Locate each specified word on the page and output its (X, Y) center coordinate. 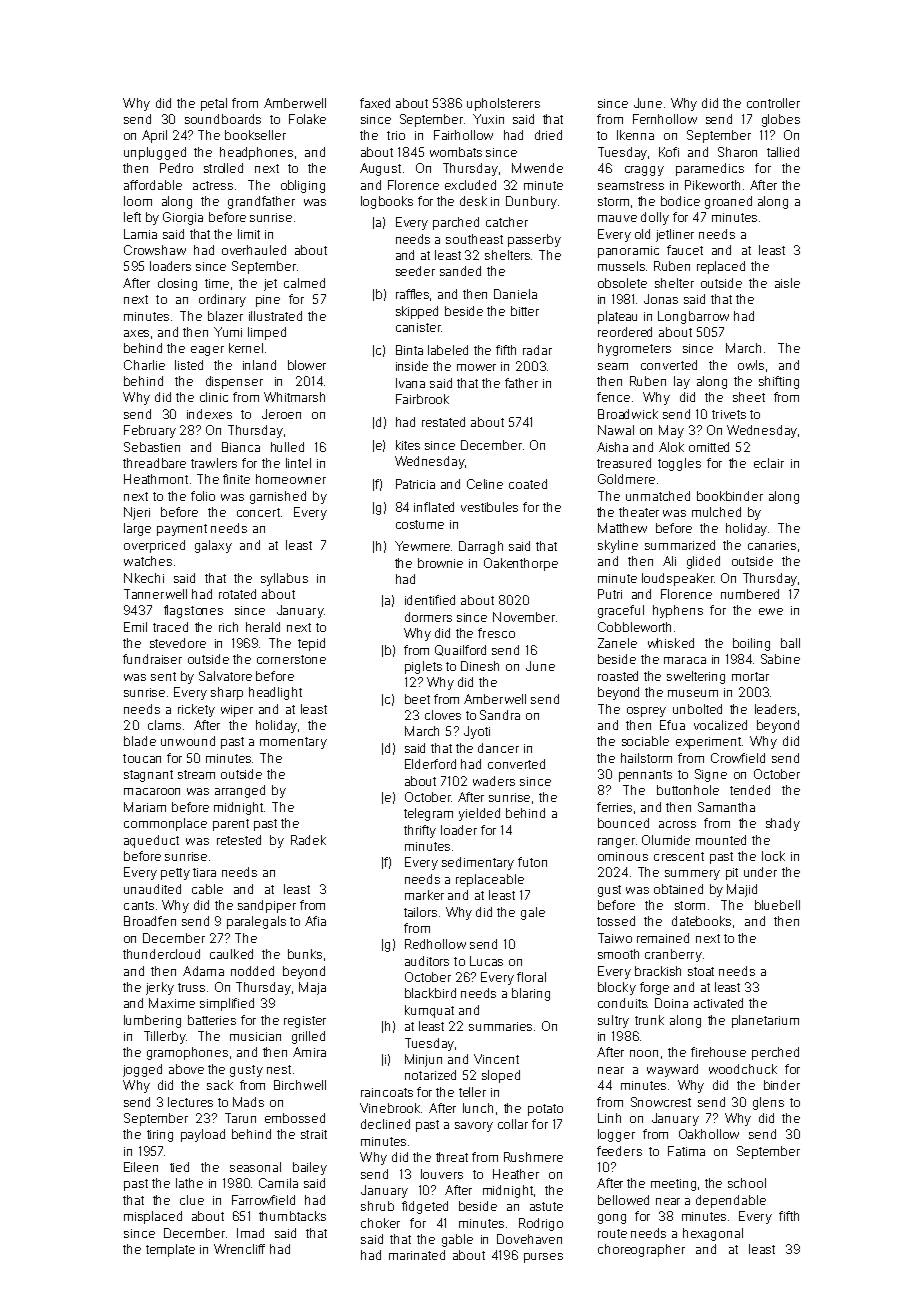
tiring (160, 1136)
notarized (430, 1075)
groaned (728, 202)
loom (138, 201)
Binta (409, 350)
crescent (679, 856)
